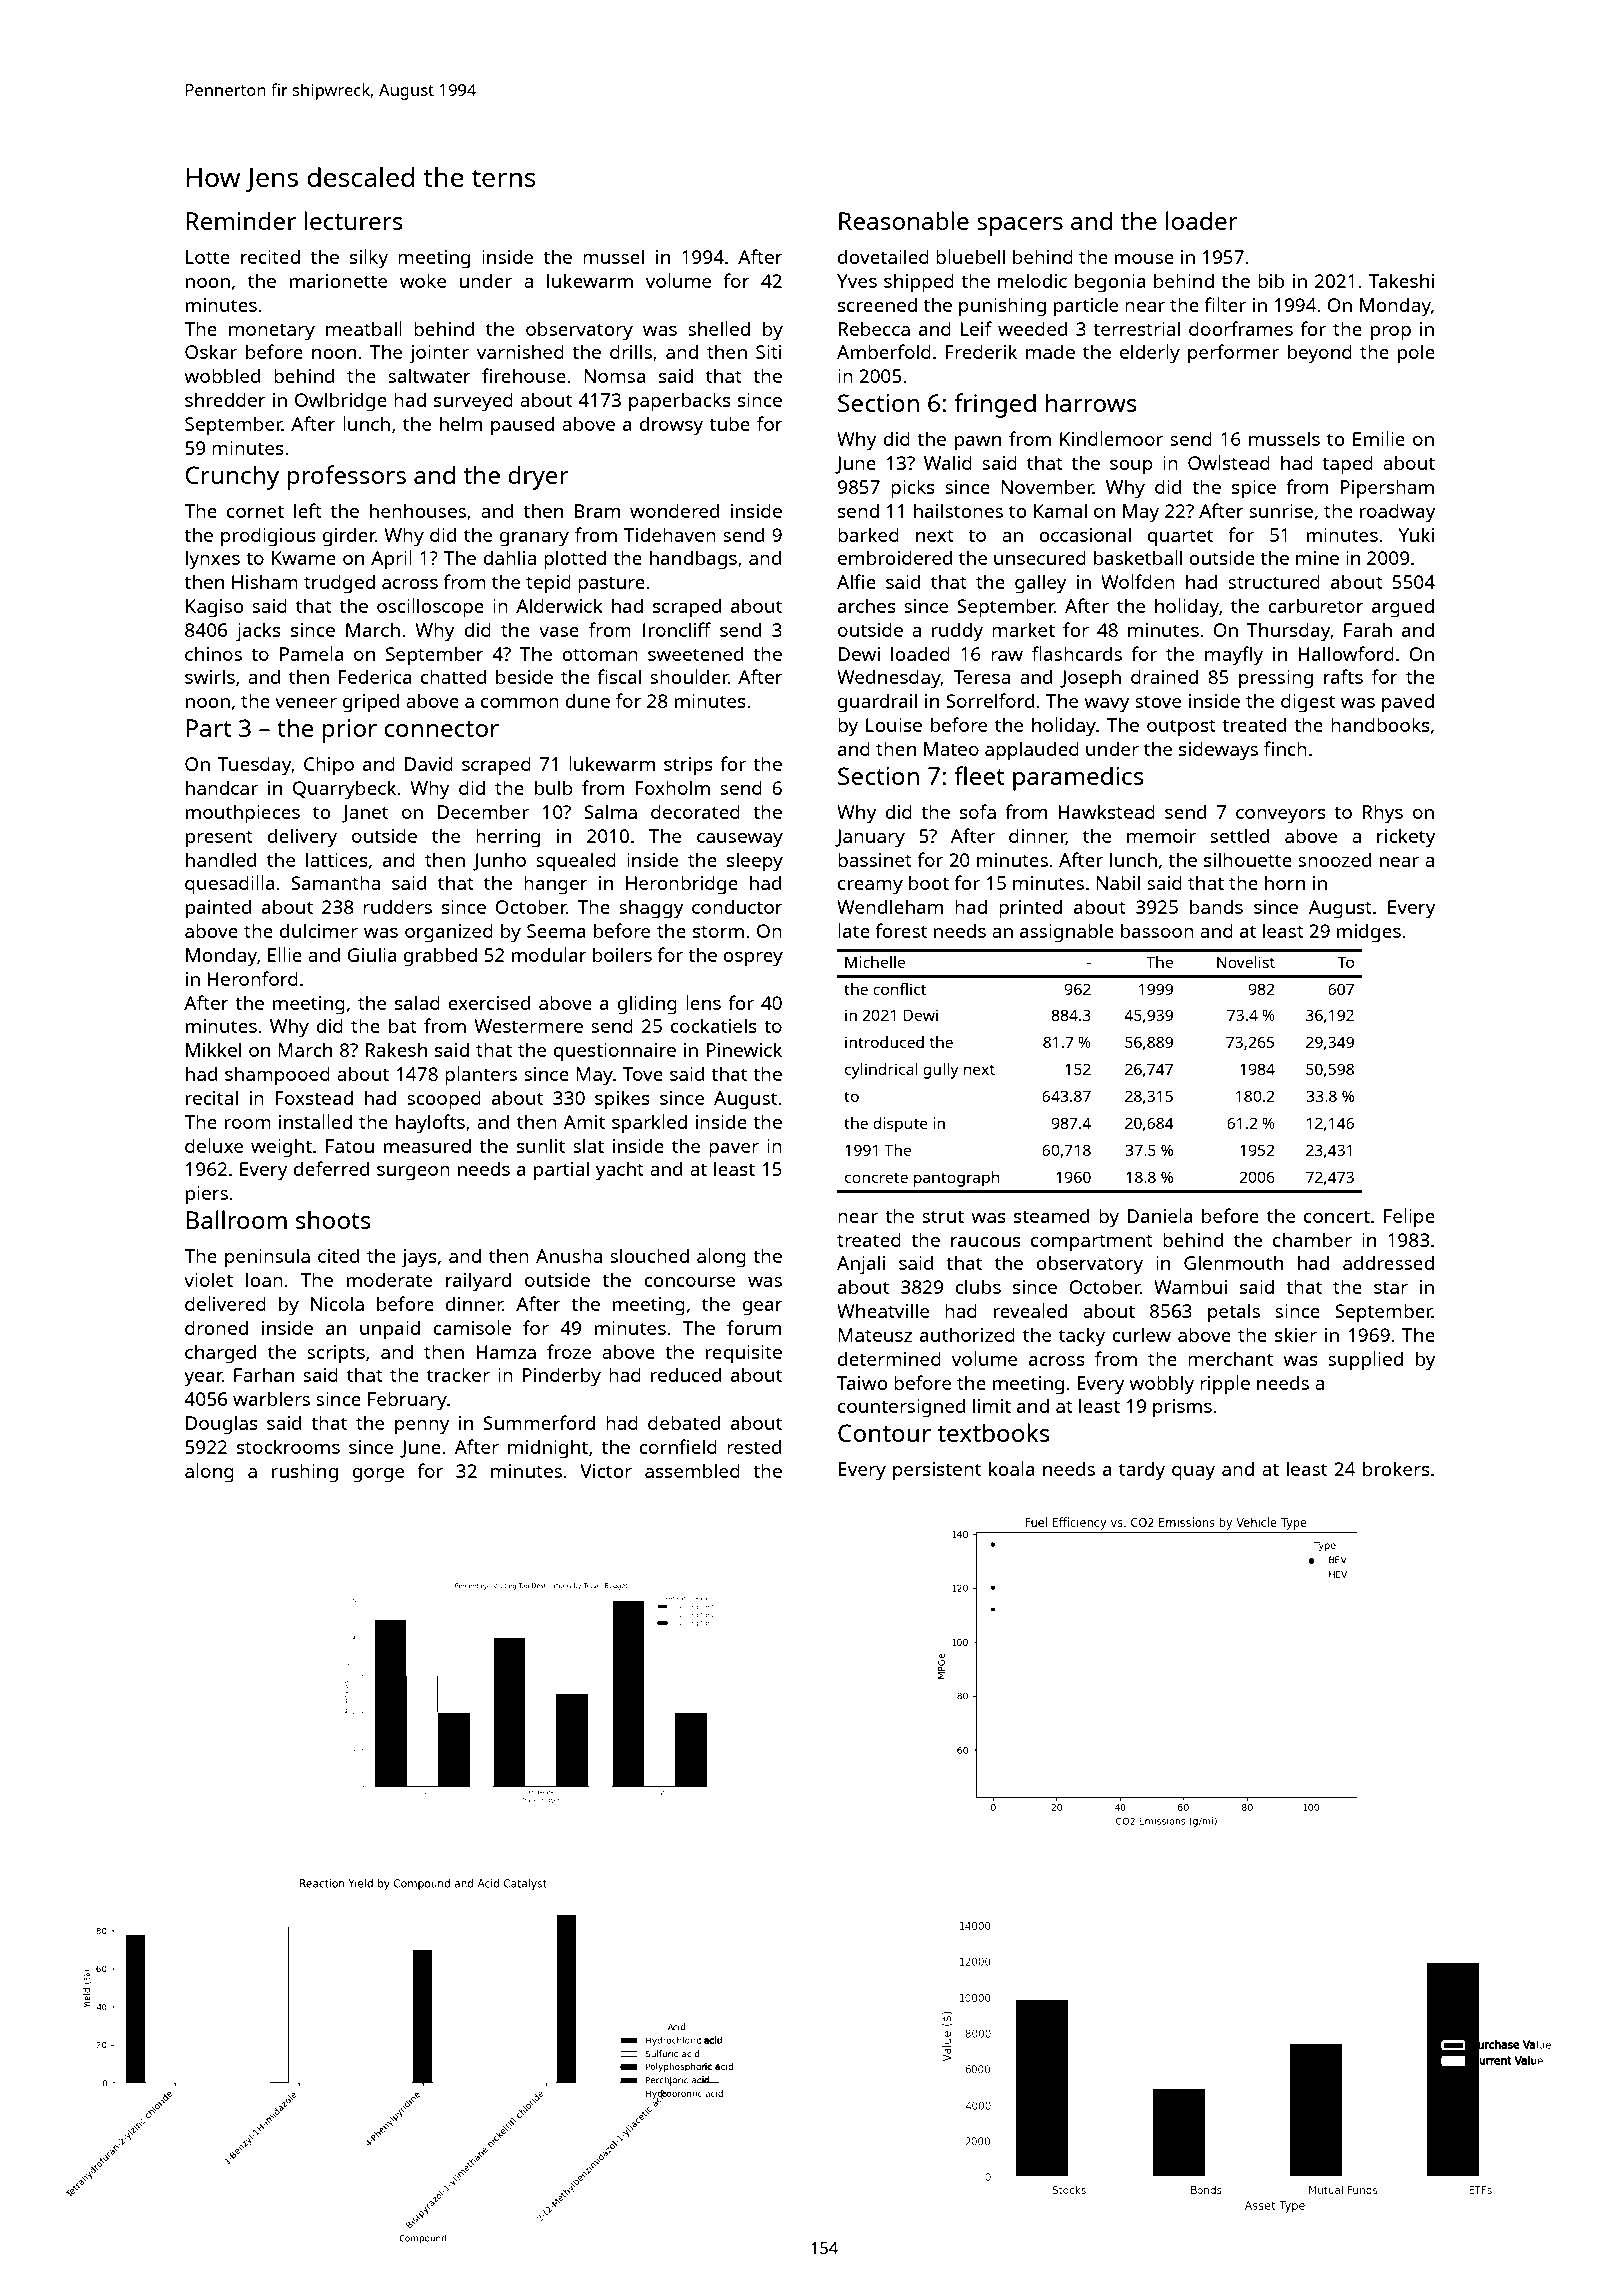 The width and height of the document is (1620, 2292). Describe the element at coordinates (222, 1425) in the document. I see `Douglas` at that location.
